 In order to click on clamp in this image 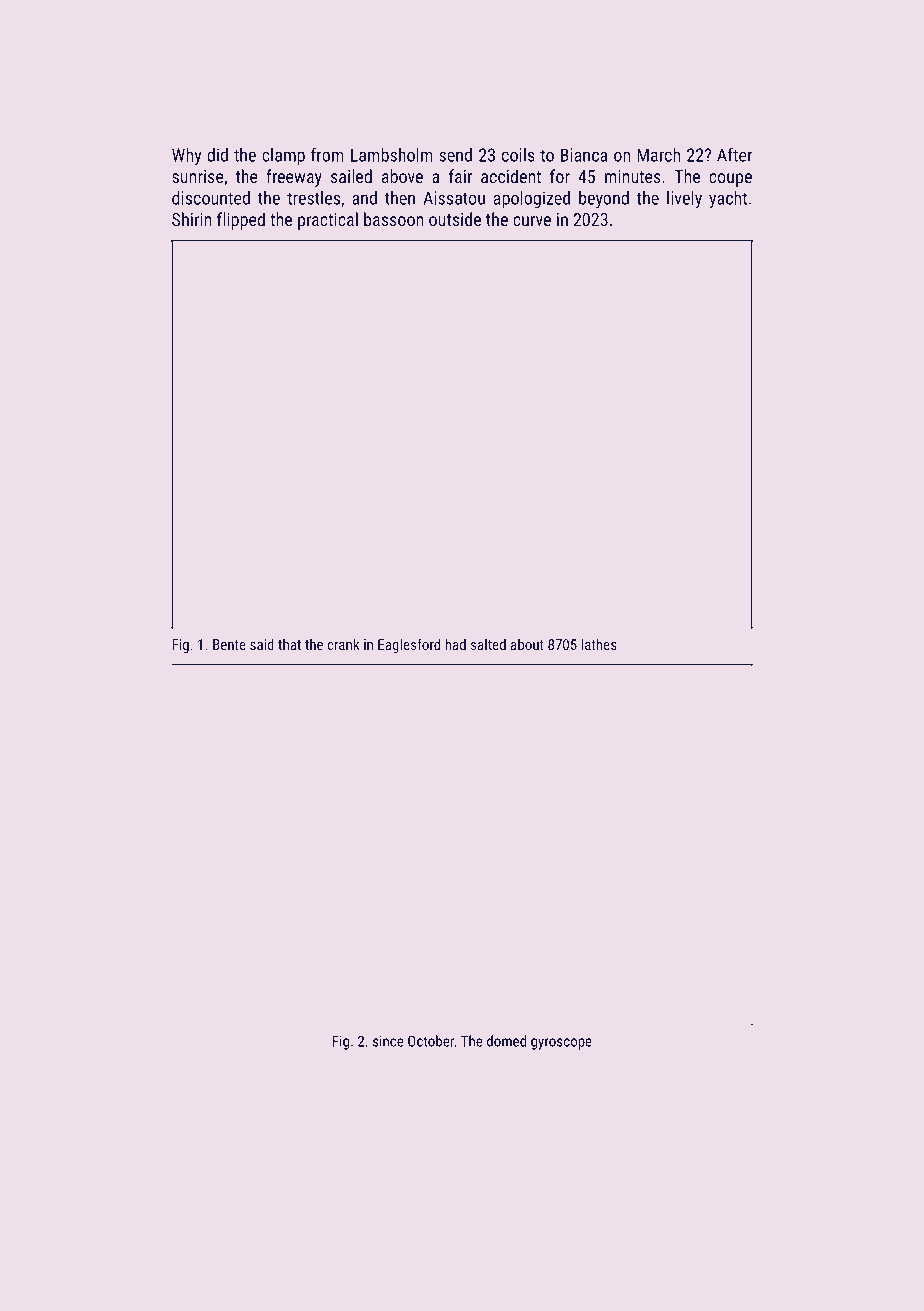, I will do `click(283, 156)`.
